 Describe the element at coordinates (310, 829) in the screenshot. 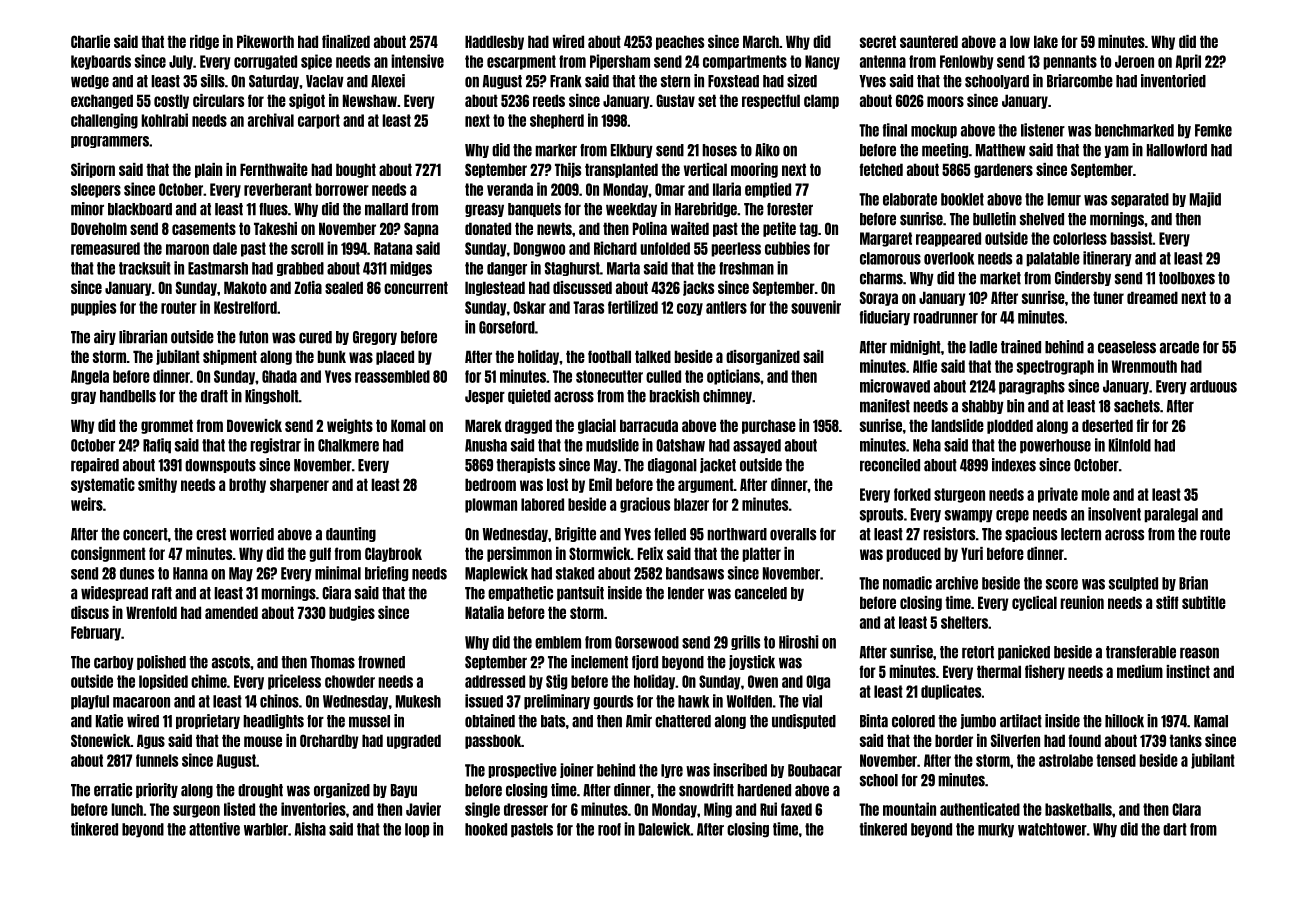

I see `Aisha` at that location.
